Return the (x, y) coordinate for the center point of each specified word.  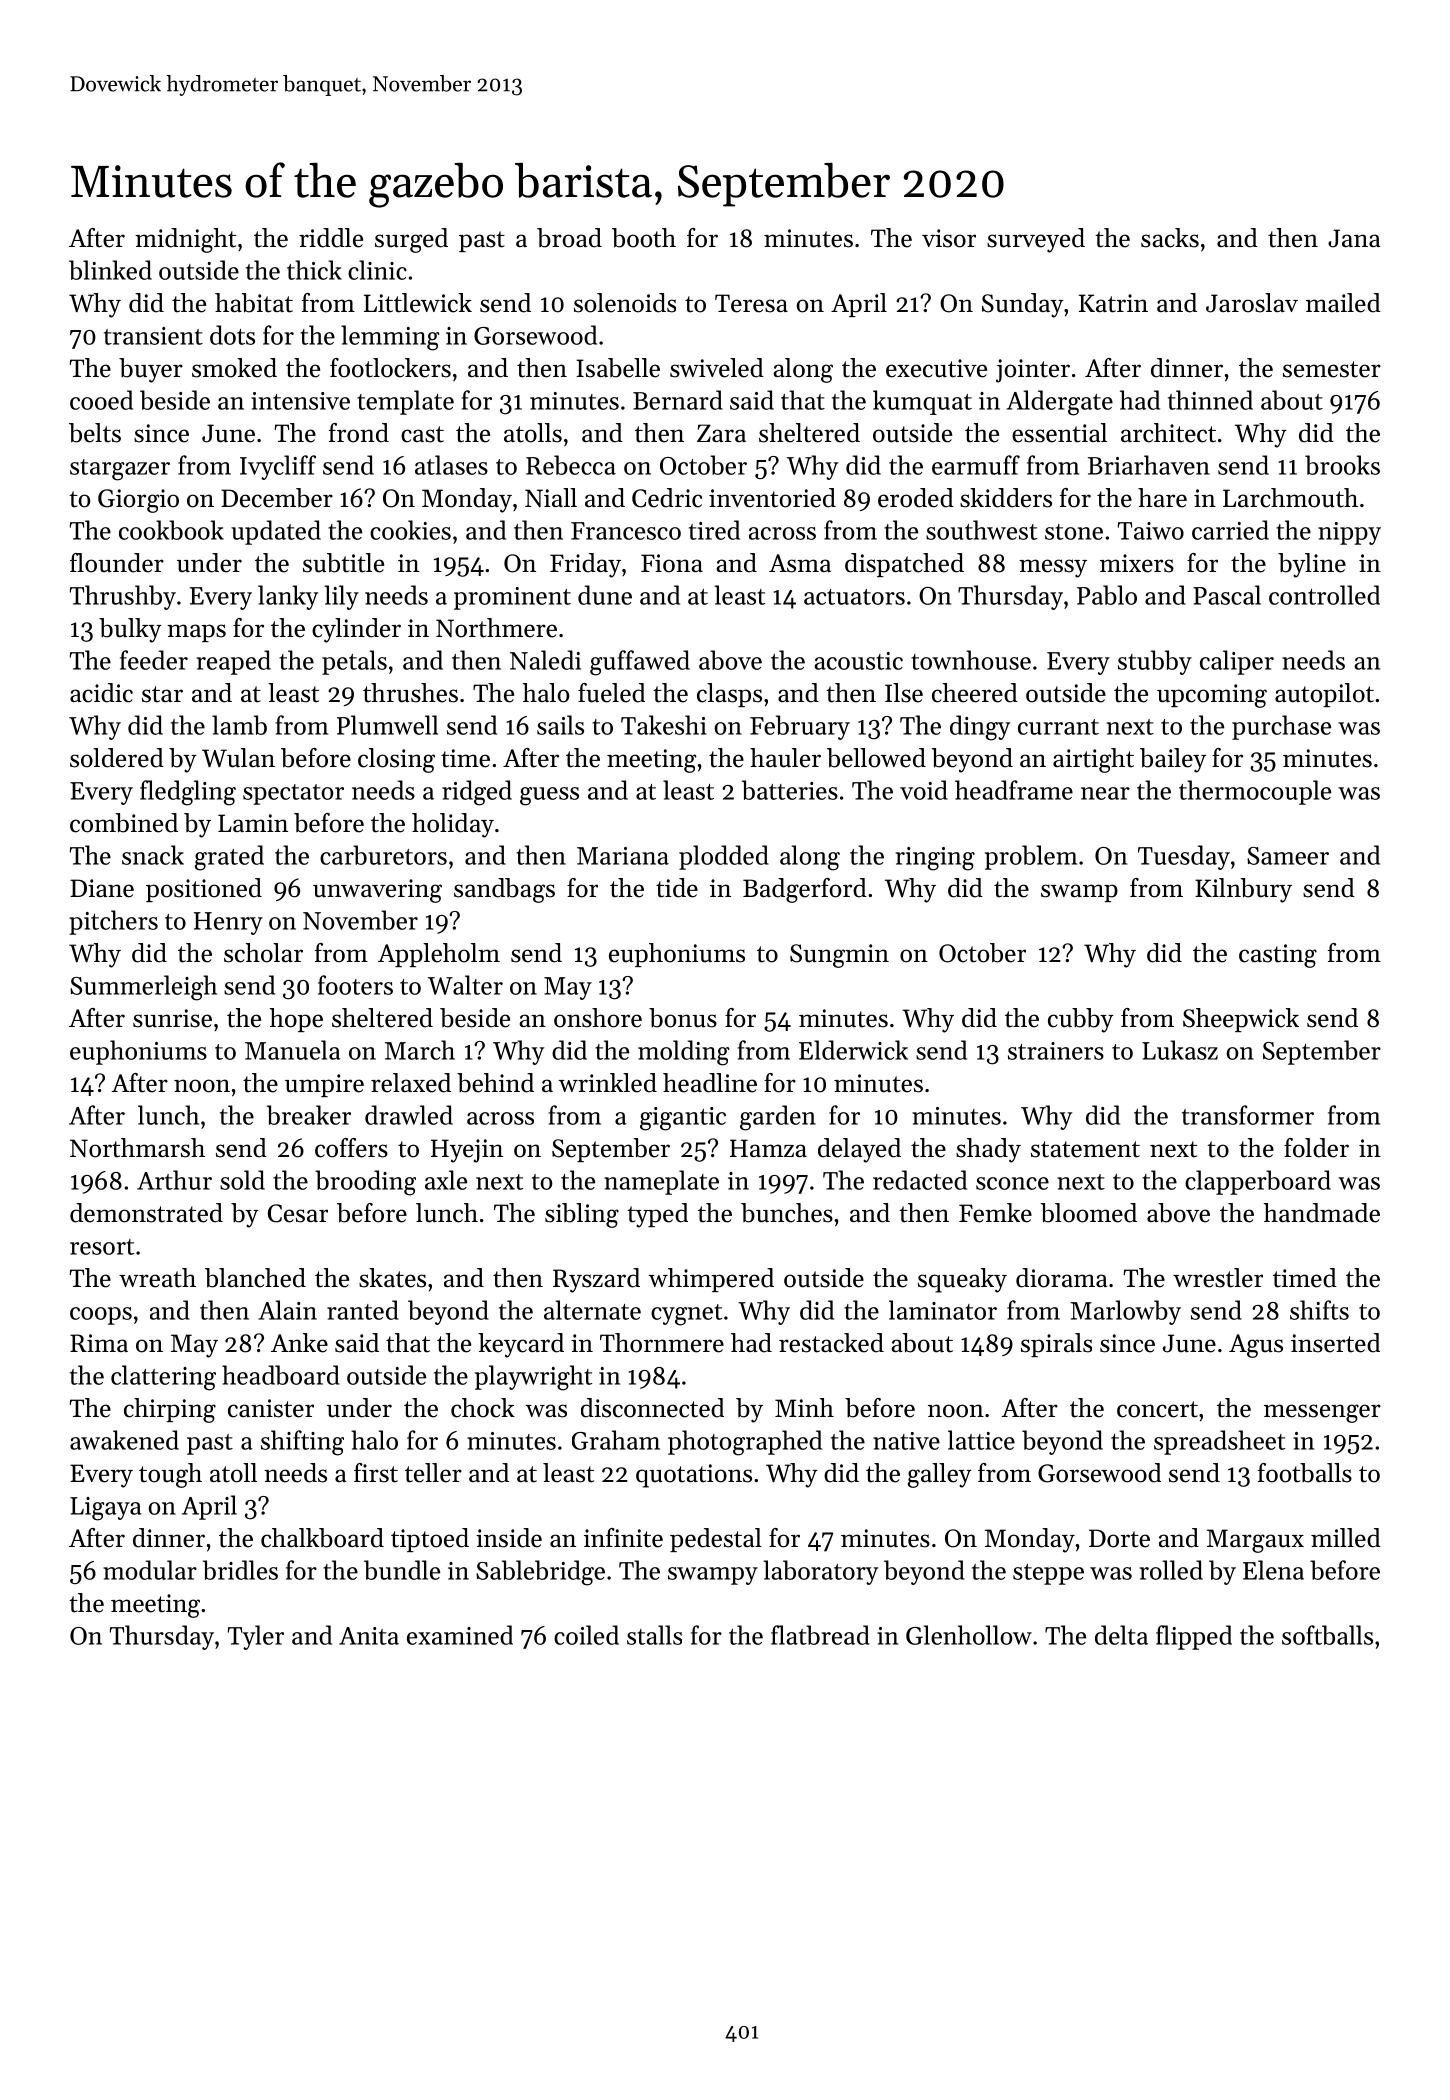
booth (644, 238)
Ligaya (106, 1509)
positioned (204, 890)
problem (1031, 857)
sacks (1170, 238)
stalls (654, 1635)
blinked (110, 270)
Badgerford (805, 890)
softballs (1327, 1635)
